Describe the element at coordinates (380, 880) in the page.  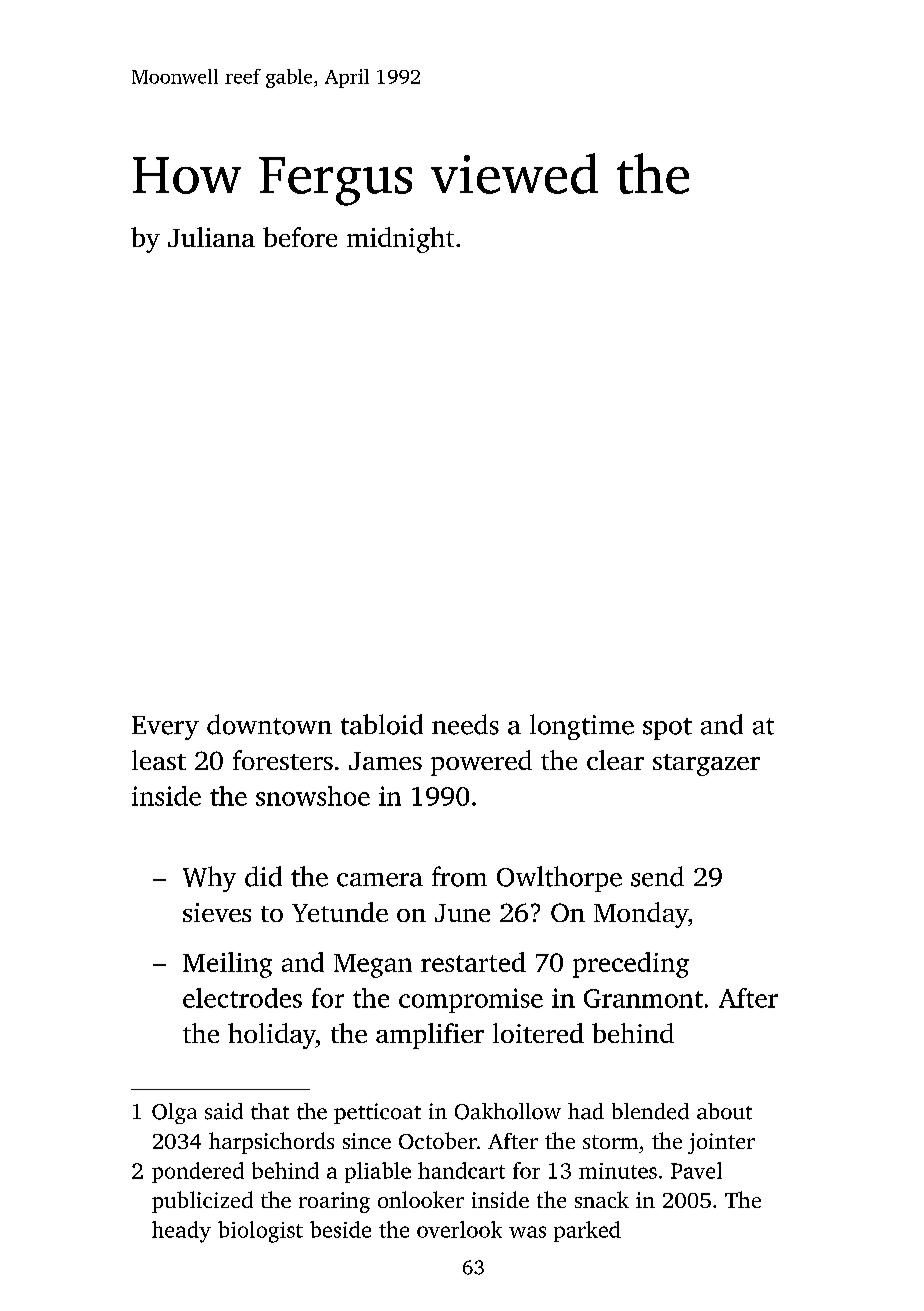
I see `camera` at that location.
